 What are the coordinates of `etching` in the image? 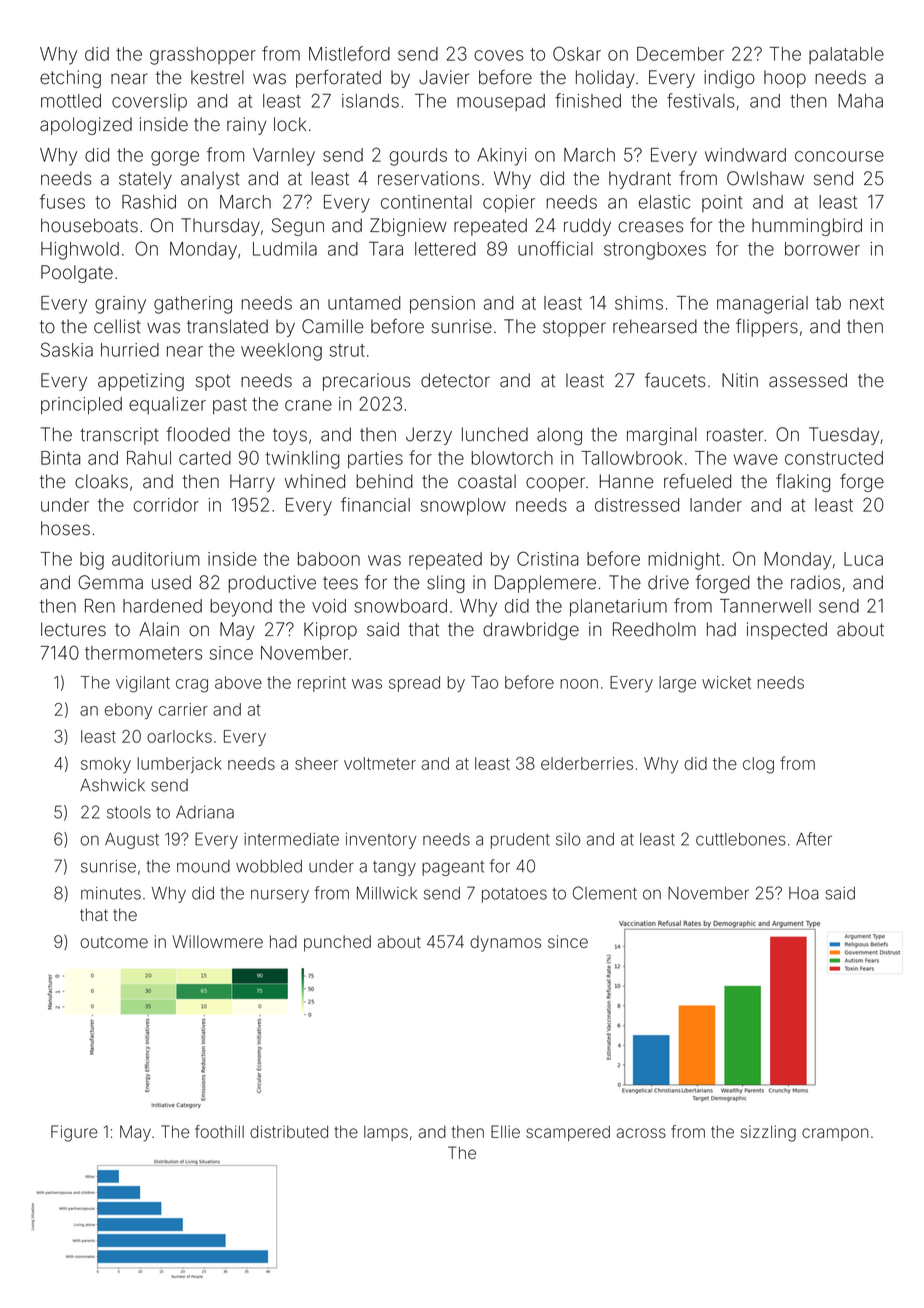 It's located at (70, 79).
